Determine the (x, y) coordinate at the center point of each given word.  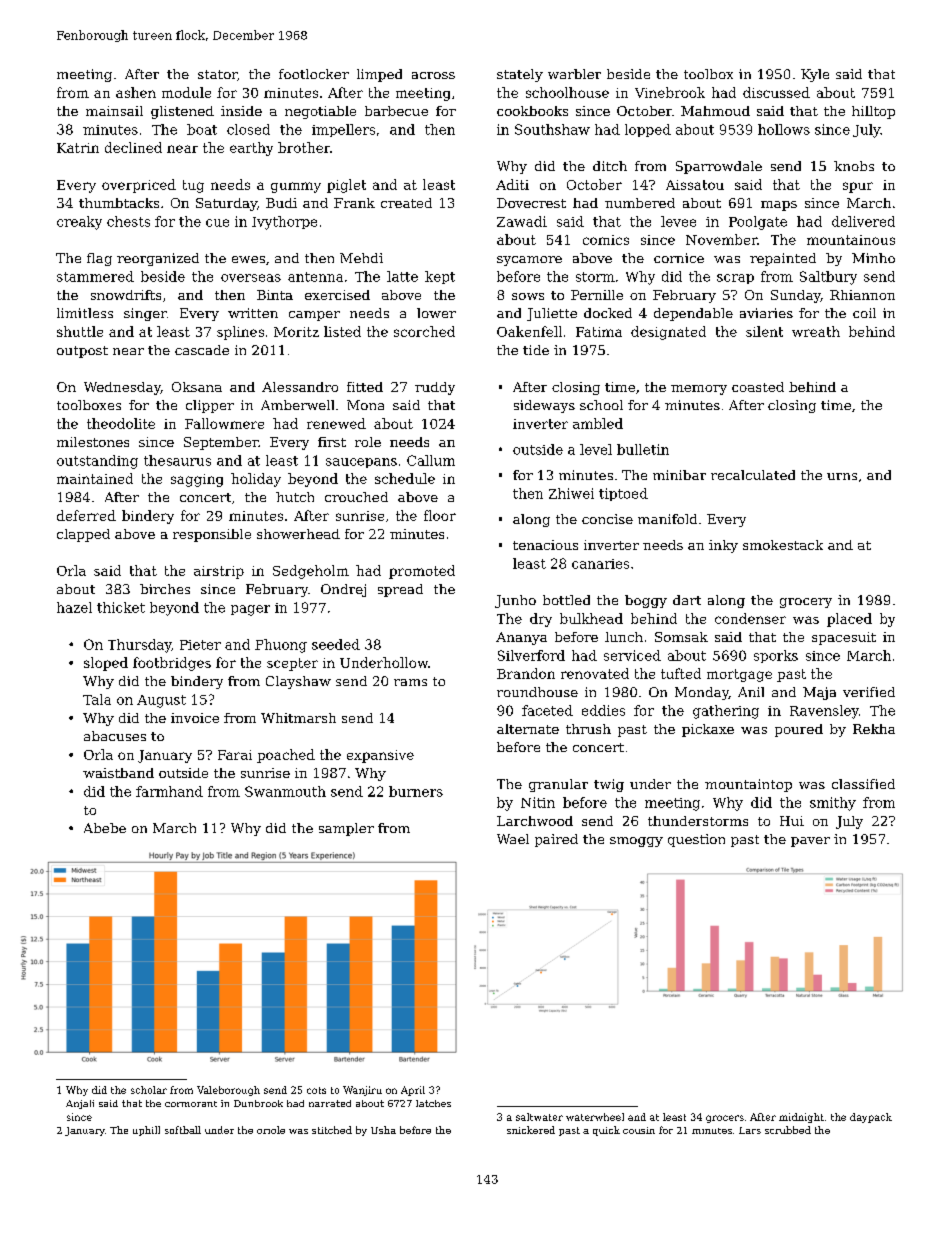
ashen (136, 92)
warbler (574, 74)
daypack (871, 1118)
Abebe (105, 828)
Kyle (815, 75)
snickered (531, 1130)
